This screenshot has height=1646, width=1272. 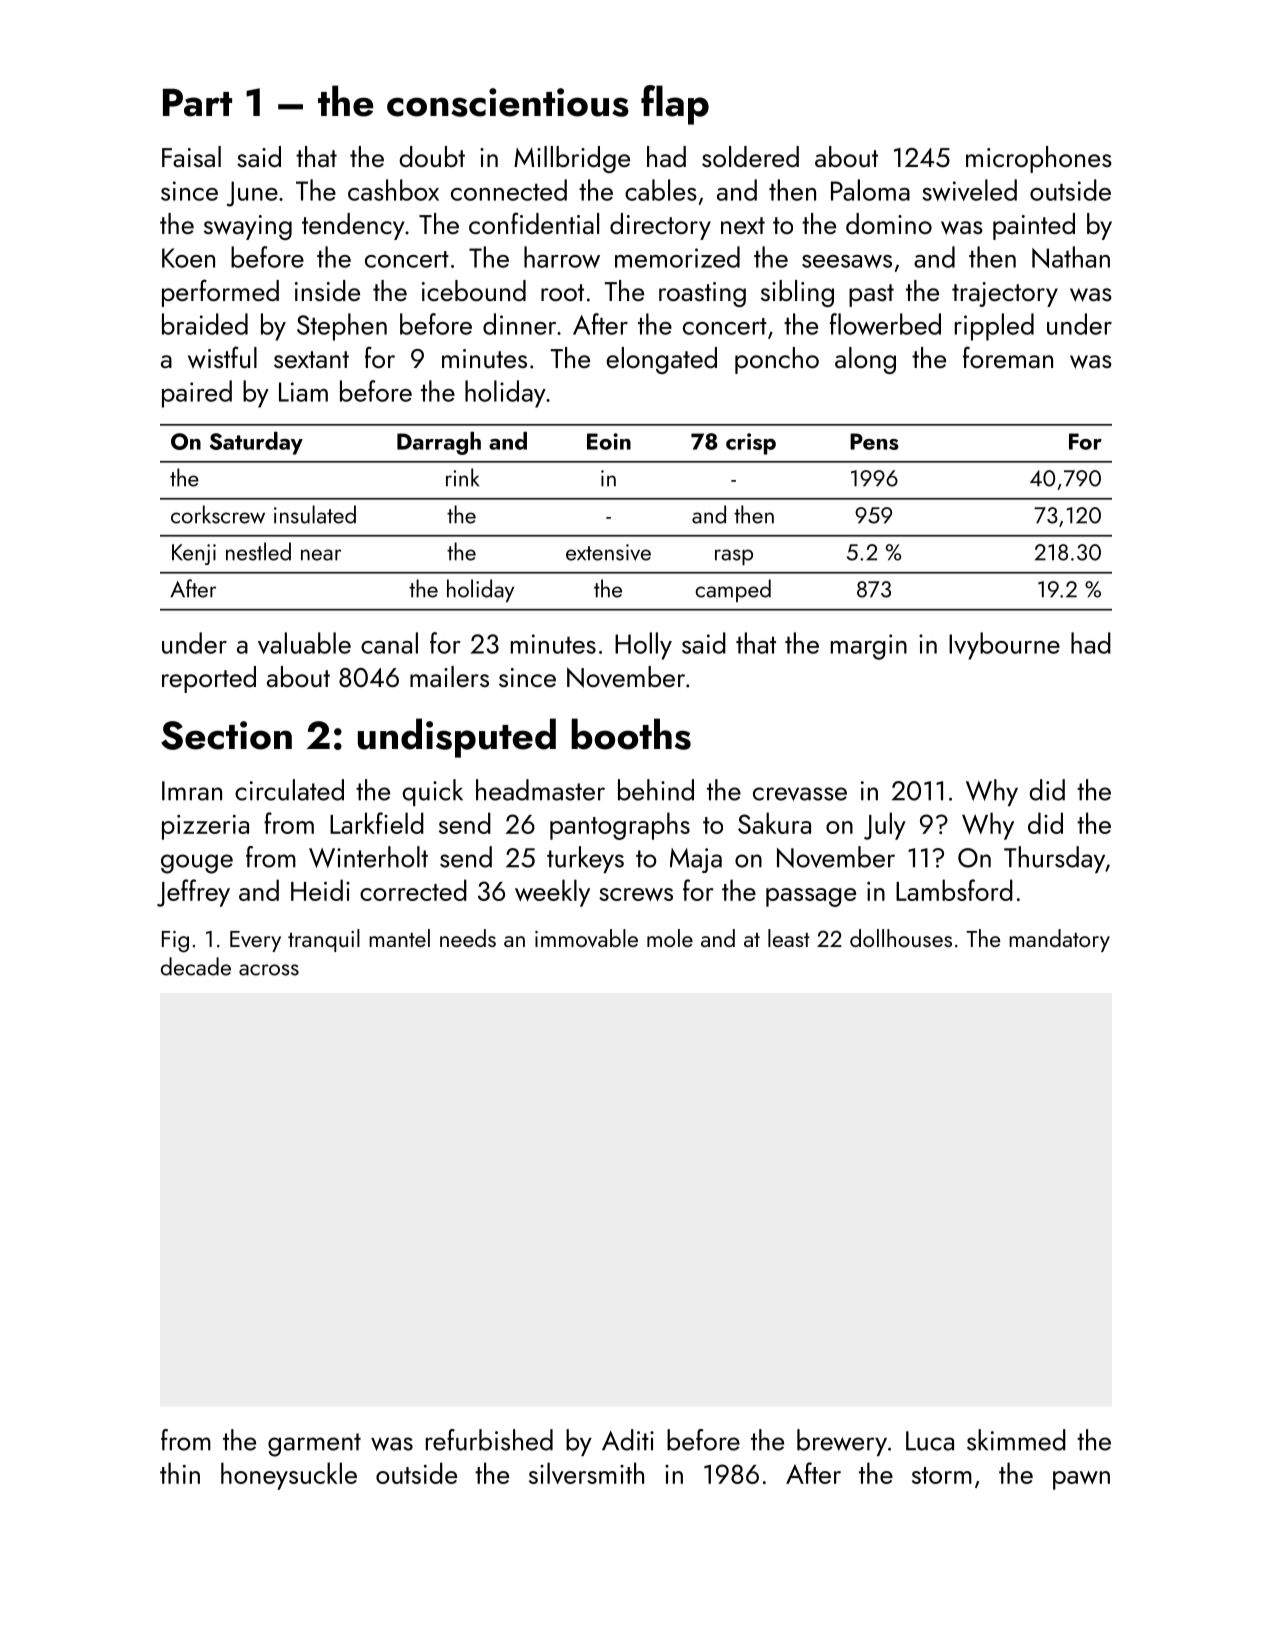 I want to click on skimmed, so click(x=1016, y=1440).
